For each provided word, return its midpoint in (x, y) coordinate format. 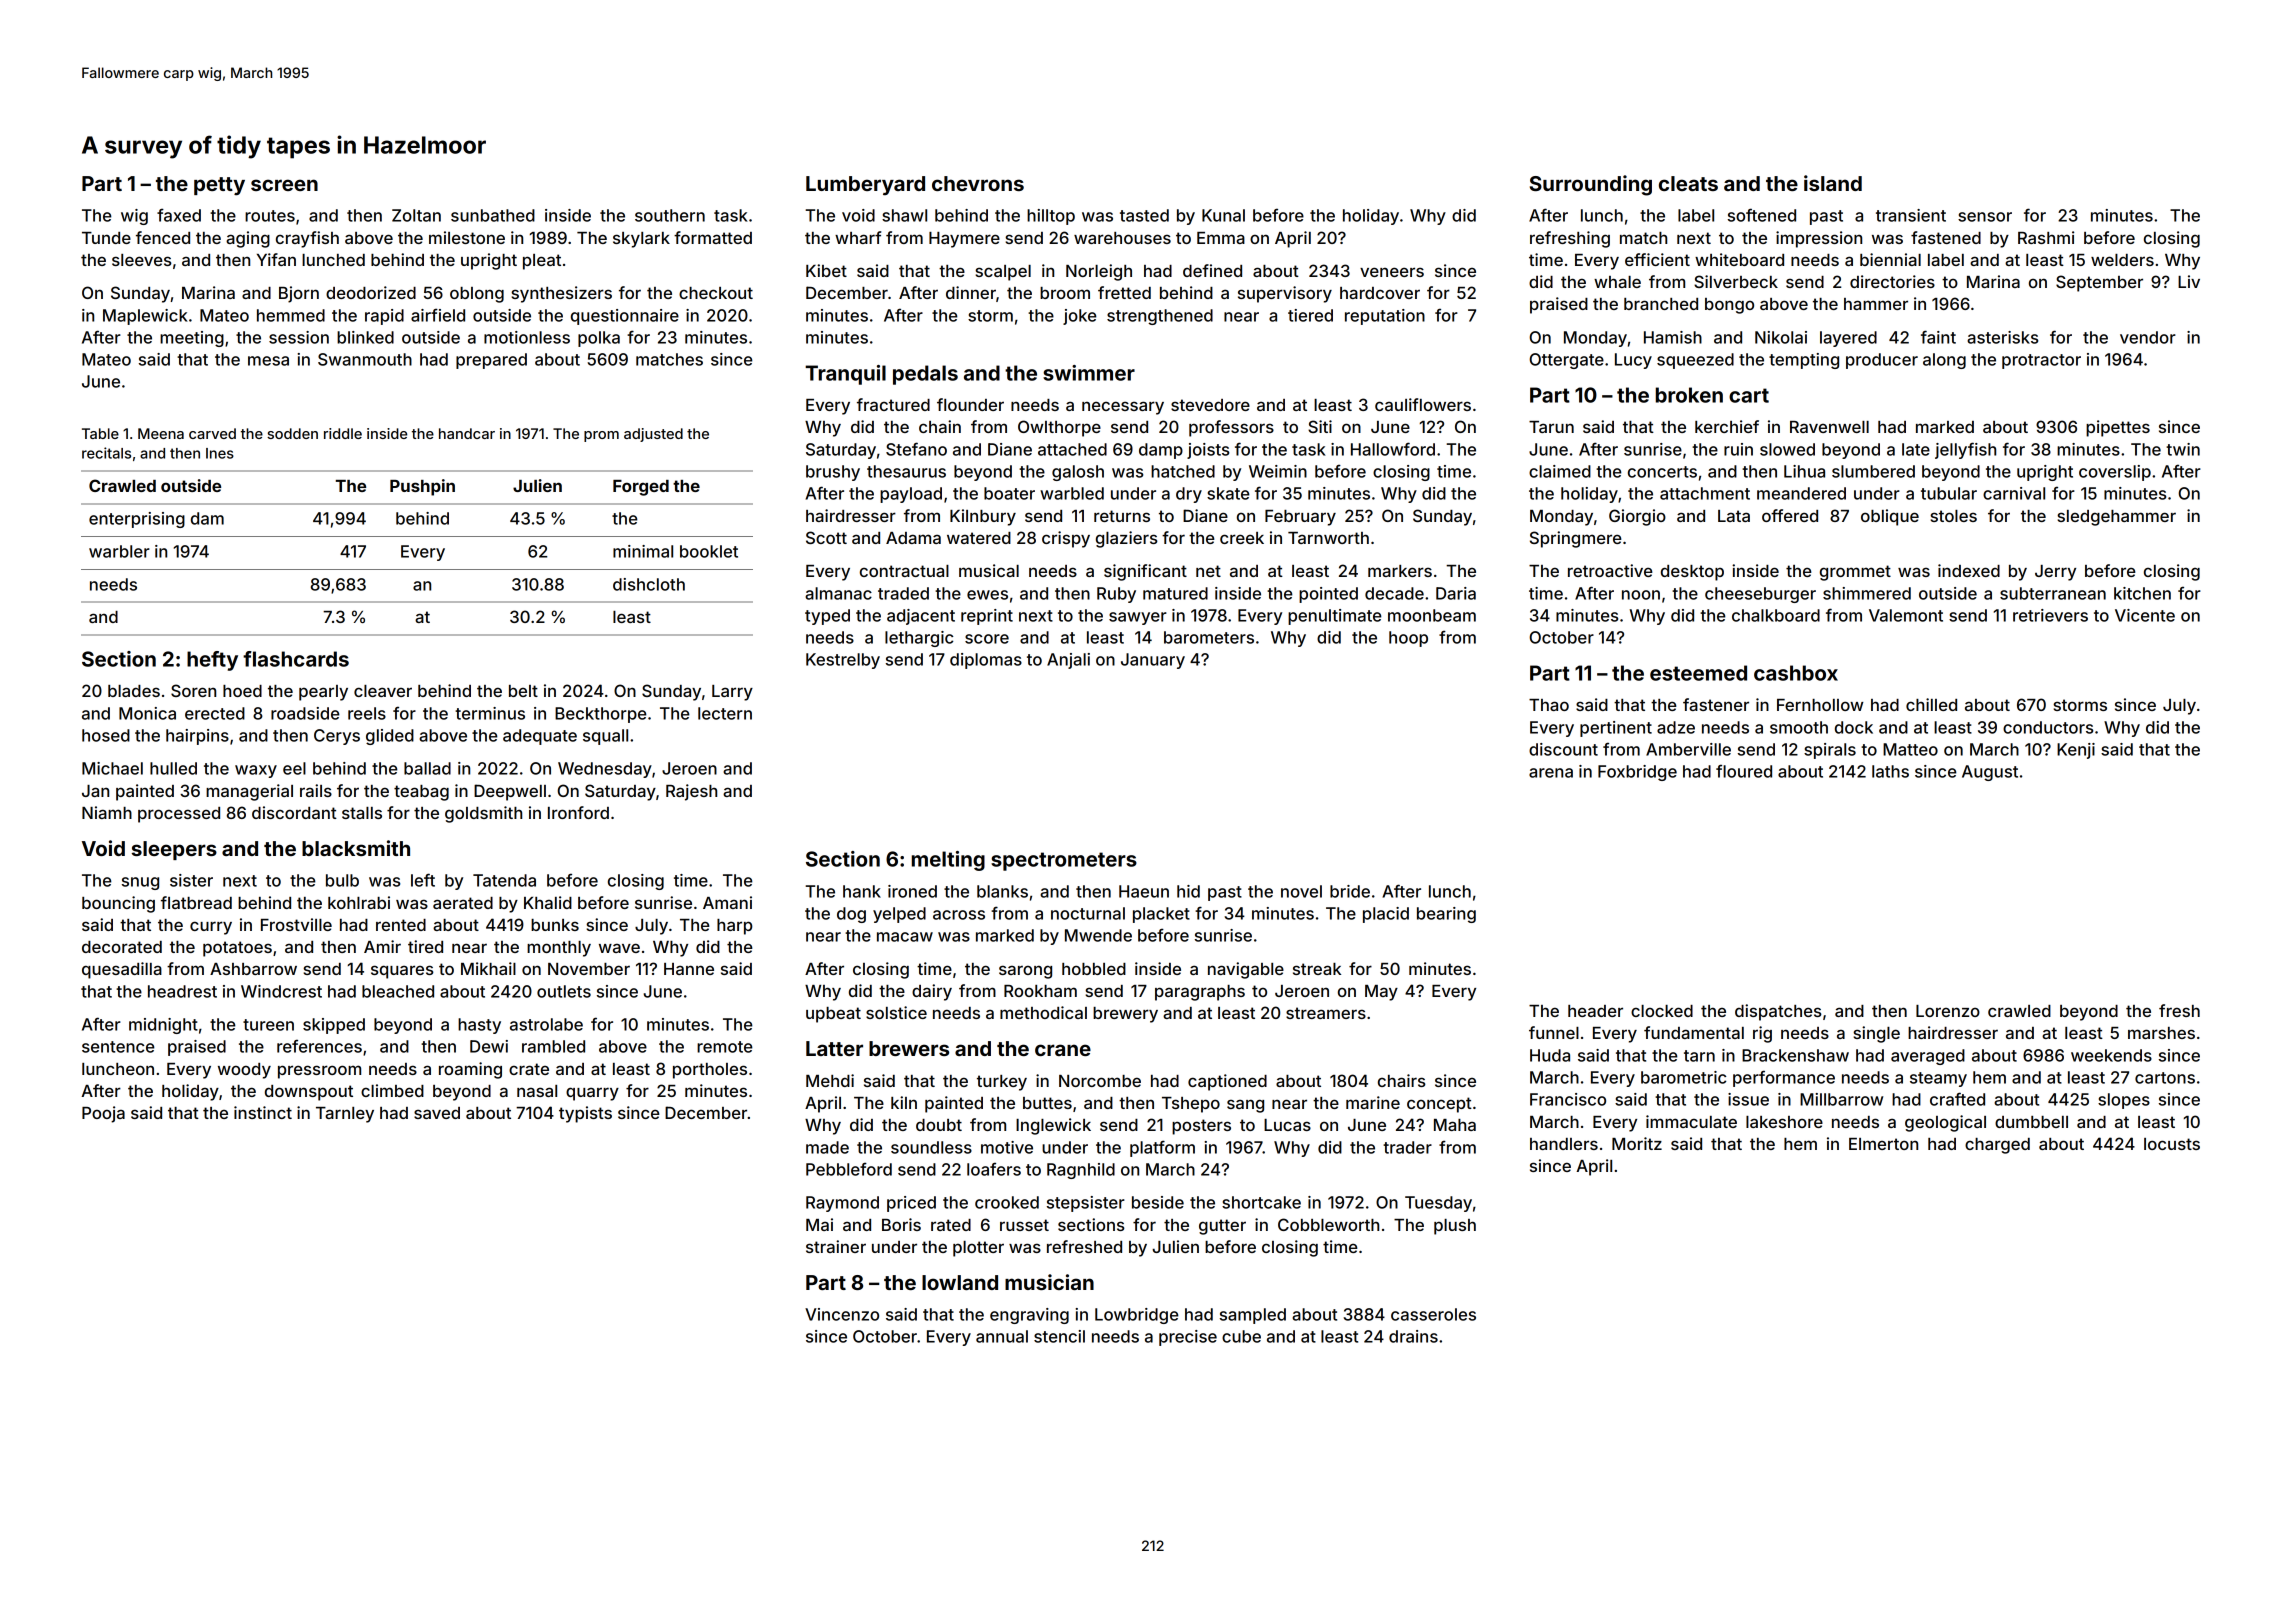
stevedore (1210, 405)
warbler (119, 551)
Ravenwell (1829, 427)
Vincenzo (842, 1314)
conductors (2048, 727)
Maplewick (145, 317)
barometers (1209, 637)
